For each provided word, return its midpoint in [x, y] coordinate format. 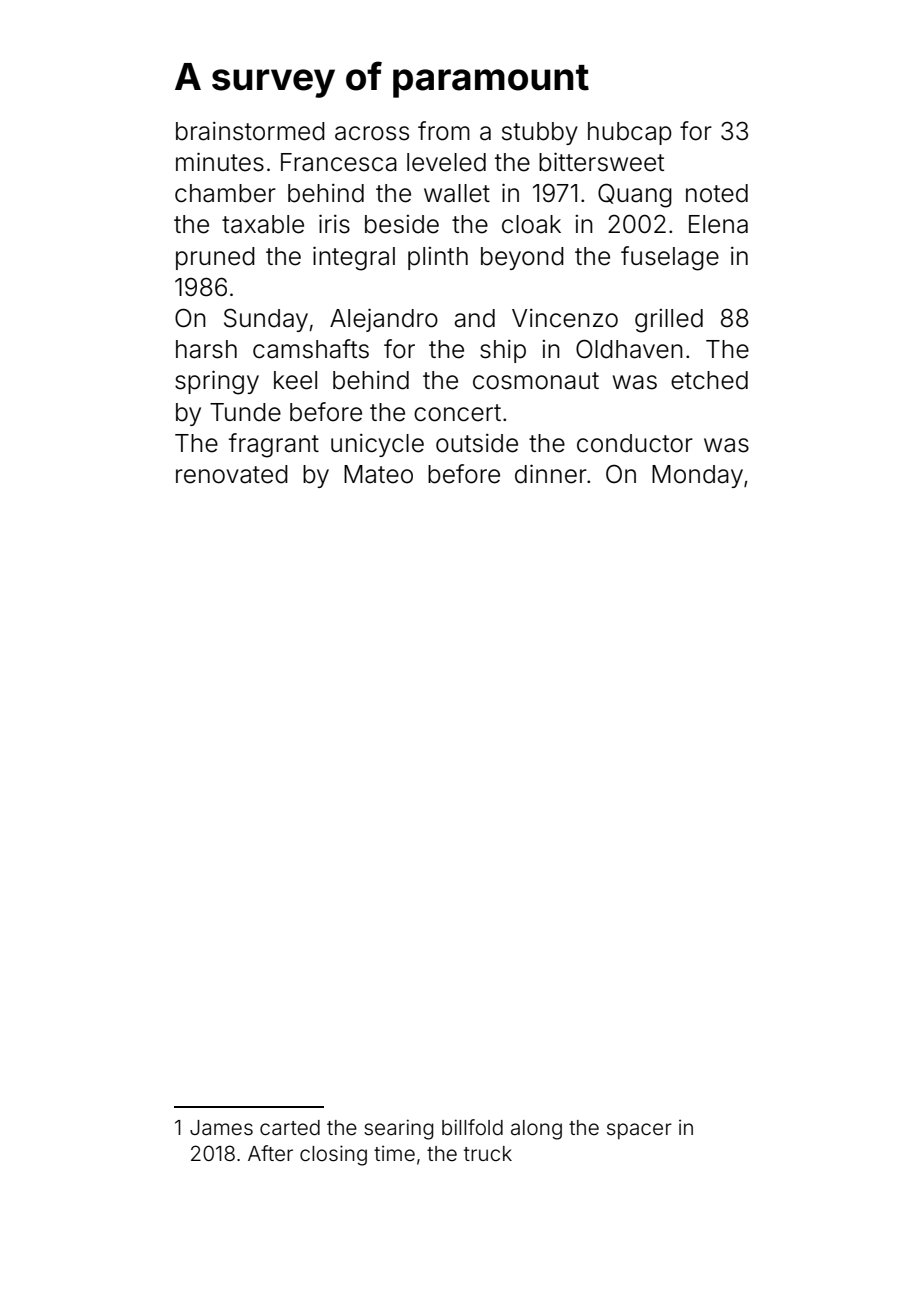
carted [290, 1127]
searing [398, 1129]
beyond [522, 258]
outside [477, 443]
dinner [551, 474]
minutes [220, 162]
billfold [472, 1127]
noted [717, 193]
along [536, 1130]
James [221, 1127]
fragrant [274, 445]
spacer [639, 1131]
